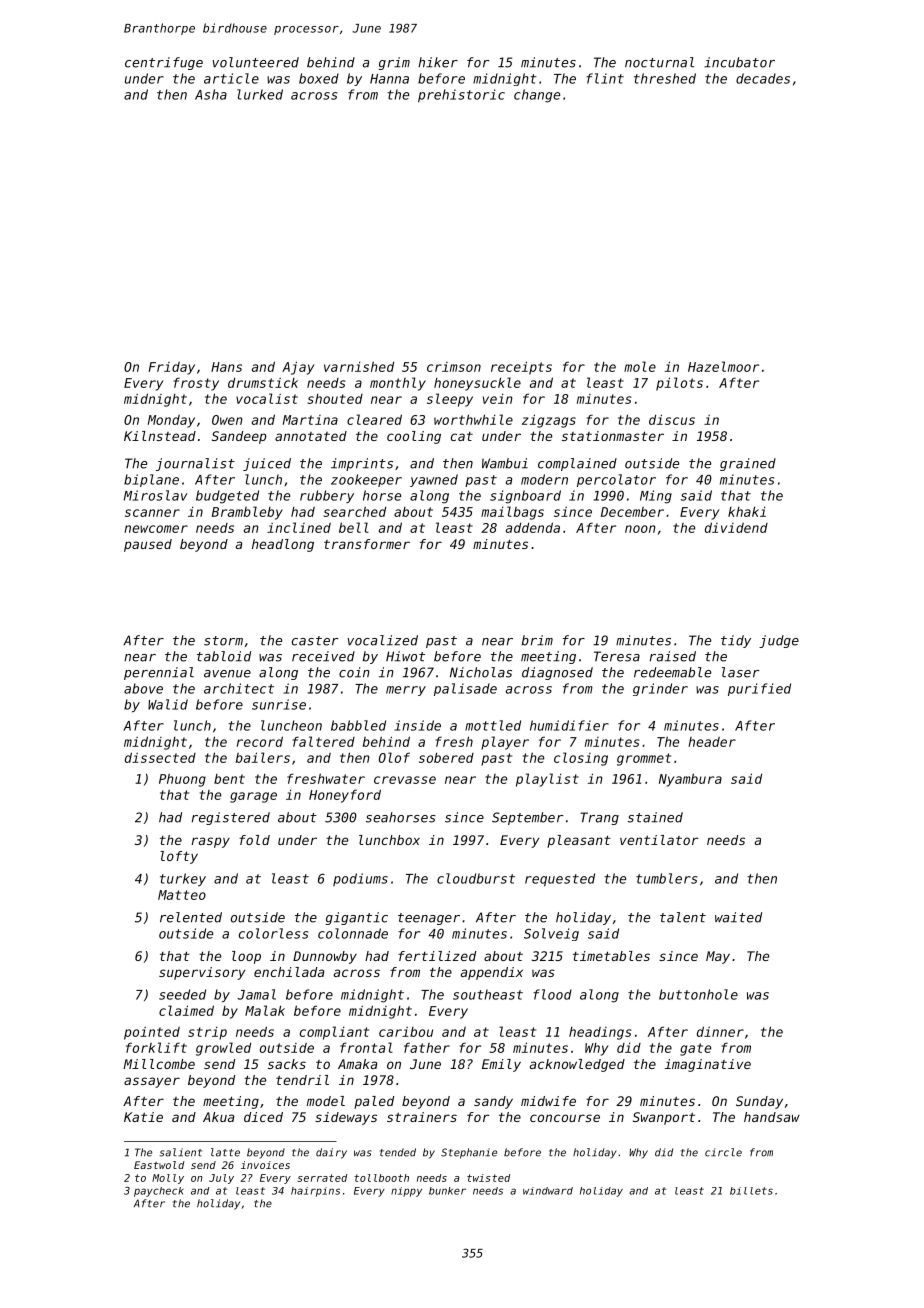 This page has height=1308, width=924. I want to click on nippy, so click(406, 1192).
